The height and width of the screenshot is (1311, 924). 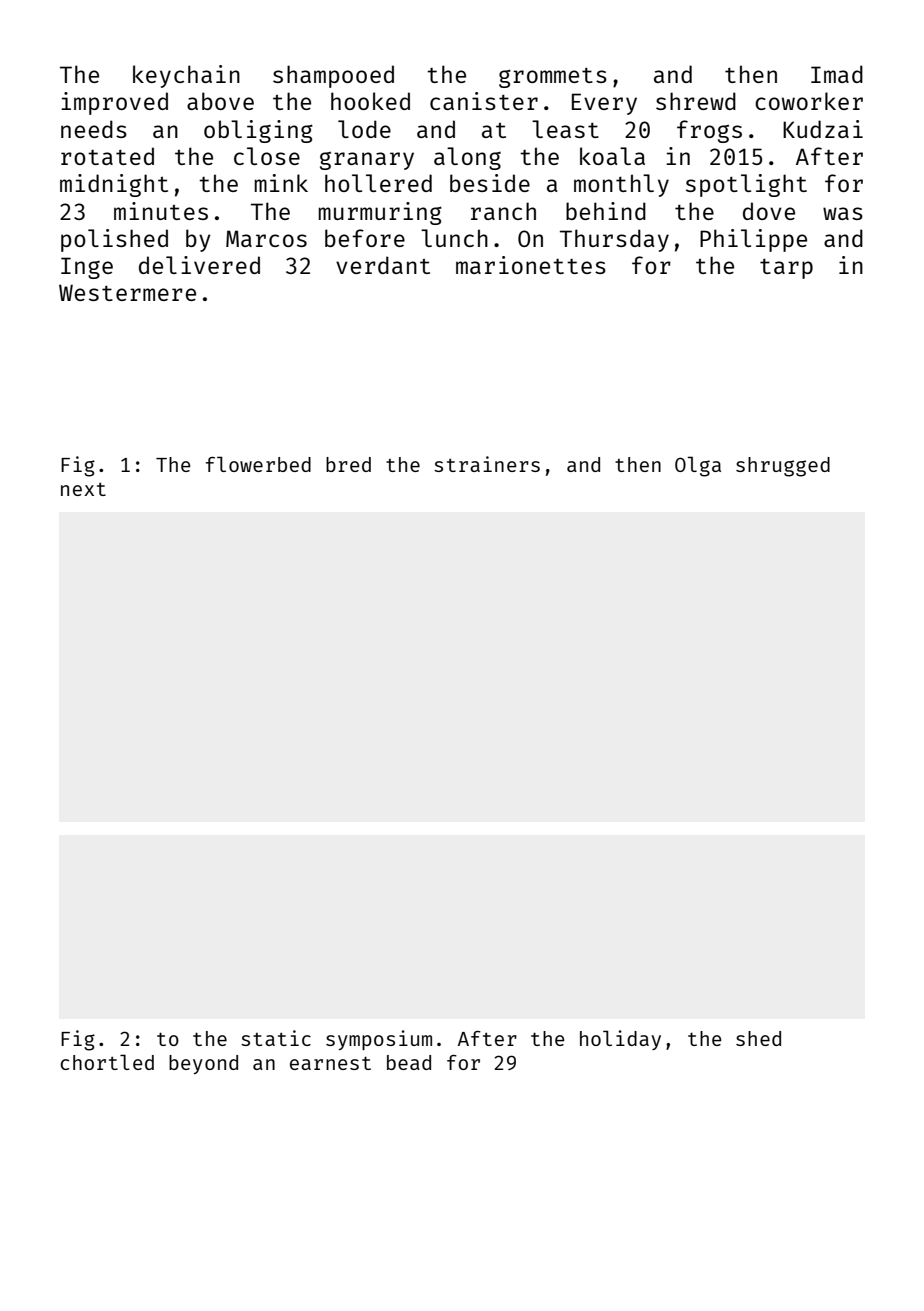 I want to click on next, so click(x=83, y=489).
